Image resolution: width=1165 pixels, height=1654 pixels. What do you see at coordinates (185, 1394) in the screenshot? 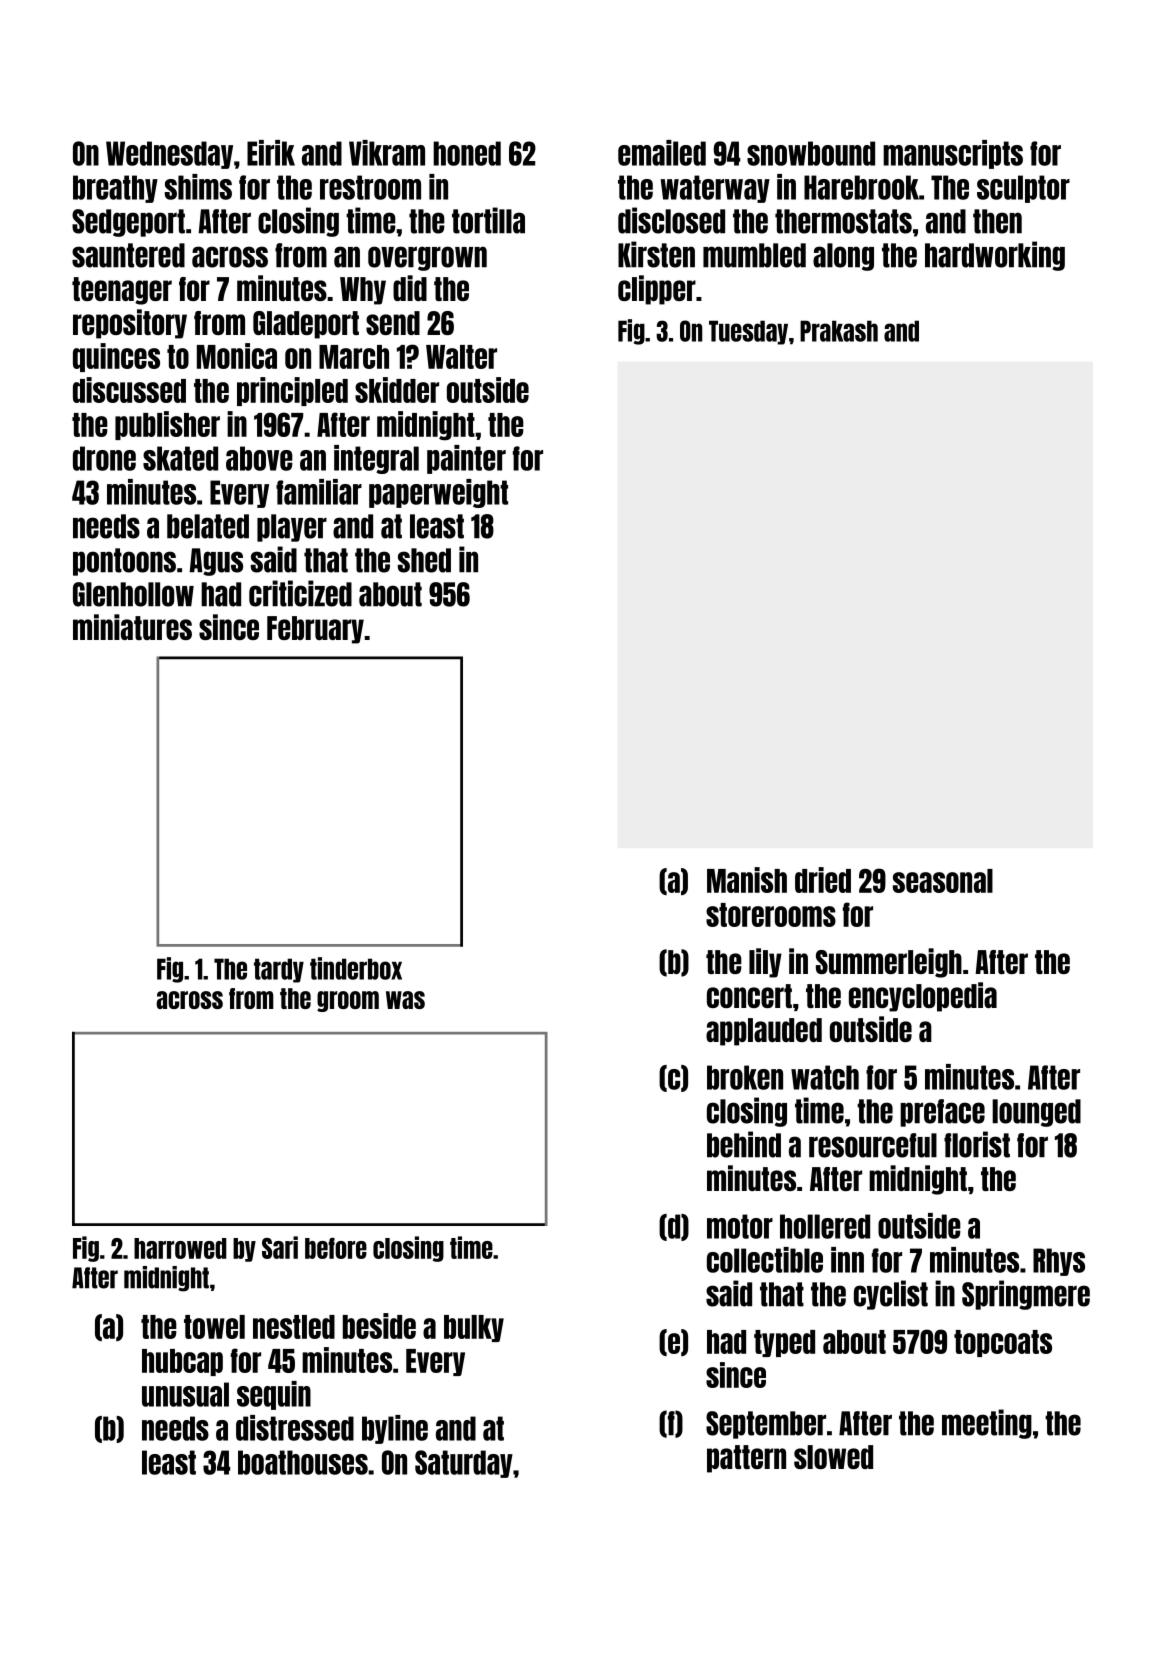
I see `unusual` at bounding box center [185, 1394].
